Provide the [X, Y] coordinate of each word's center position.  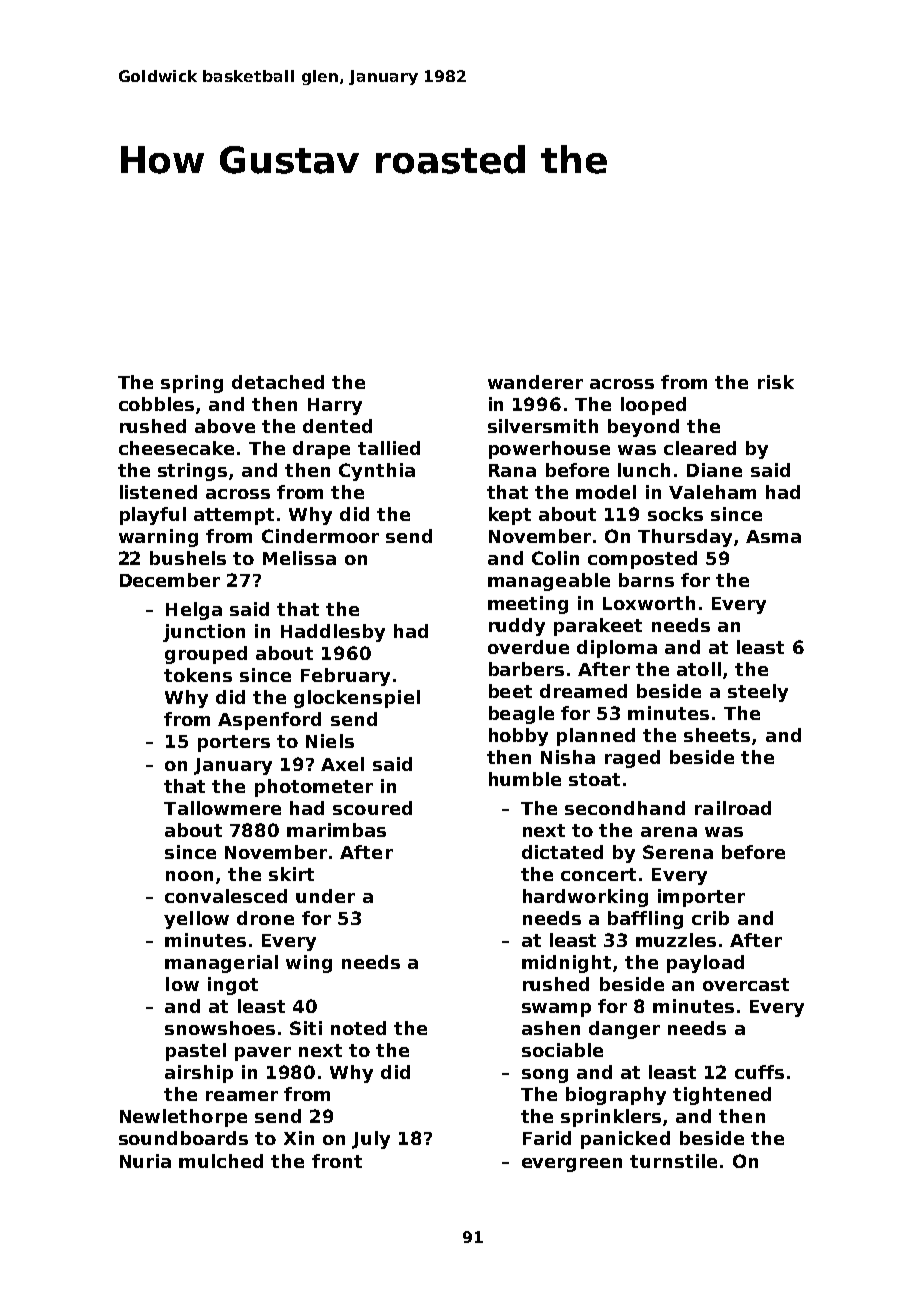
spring [192, 384]
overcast [746, 984]
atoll [699, 669]
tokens [198, 675]
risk [776, 382]
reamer [242, 1096]
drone [265, 918]
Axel [342, 764]
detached [278, 382]
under [325, 896]
